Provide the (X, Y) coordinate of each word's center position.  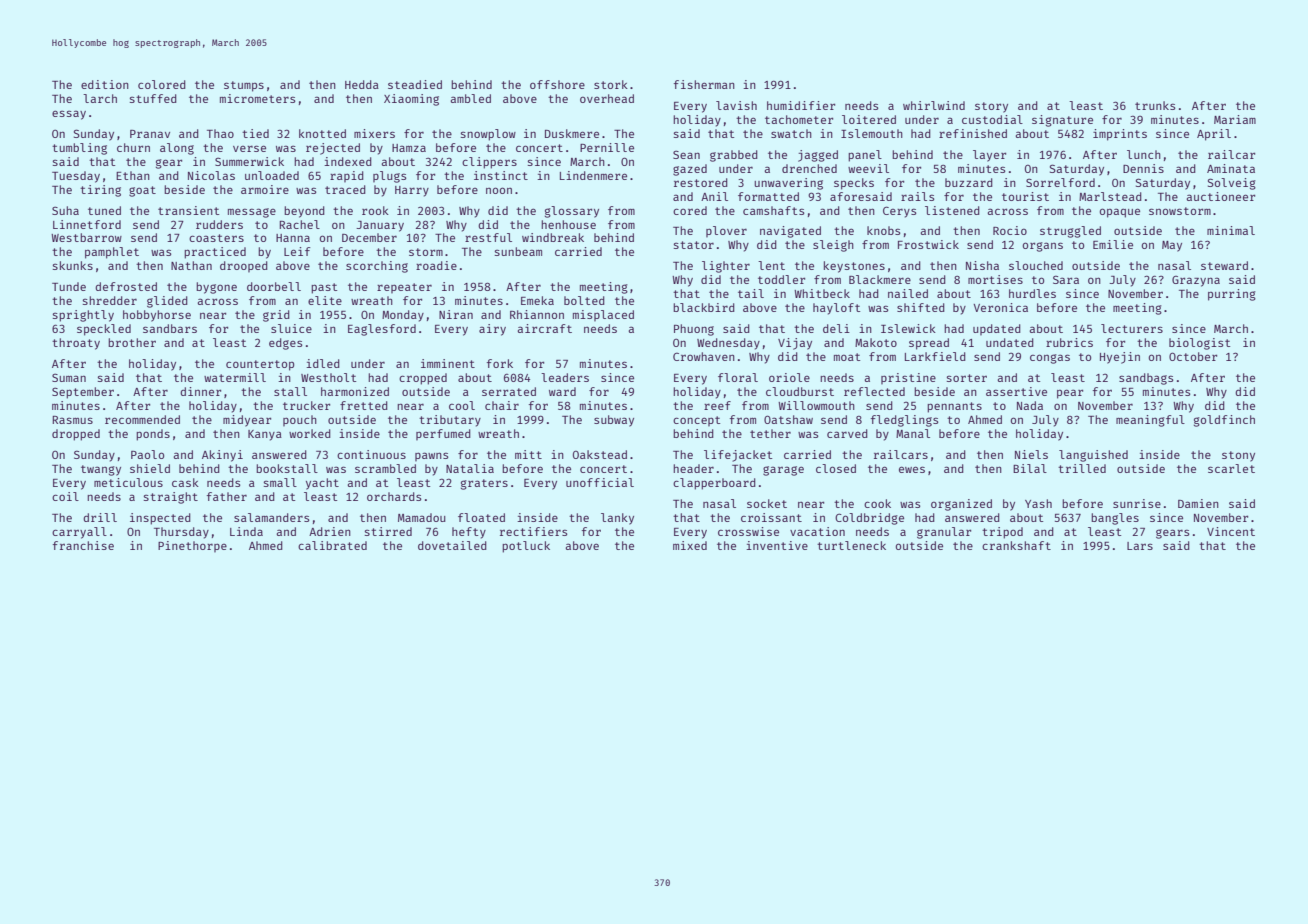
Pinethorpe (192, 546)
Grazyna (1196, 281)
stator (694, 245)
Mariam (1235, 119)
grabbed (734, 156)
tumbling (79, 149)
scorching (377, 267)
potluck (526, 547)
